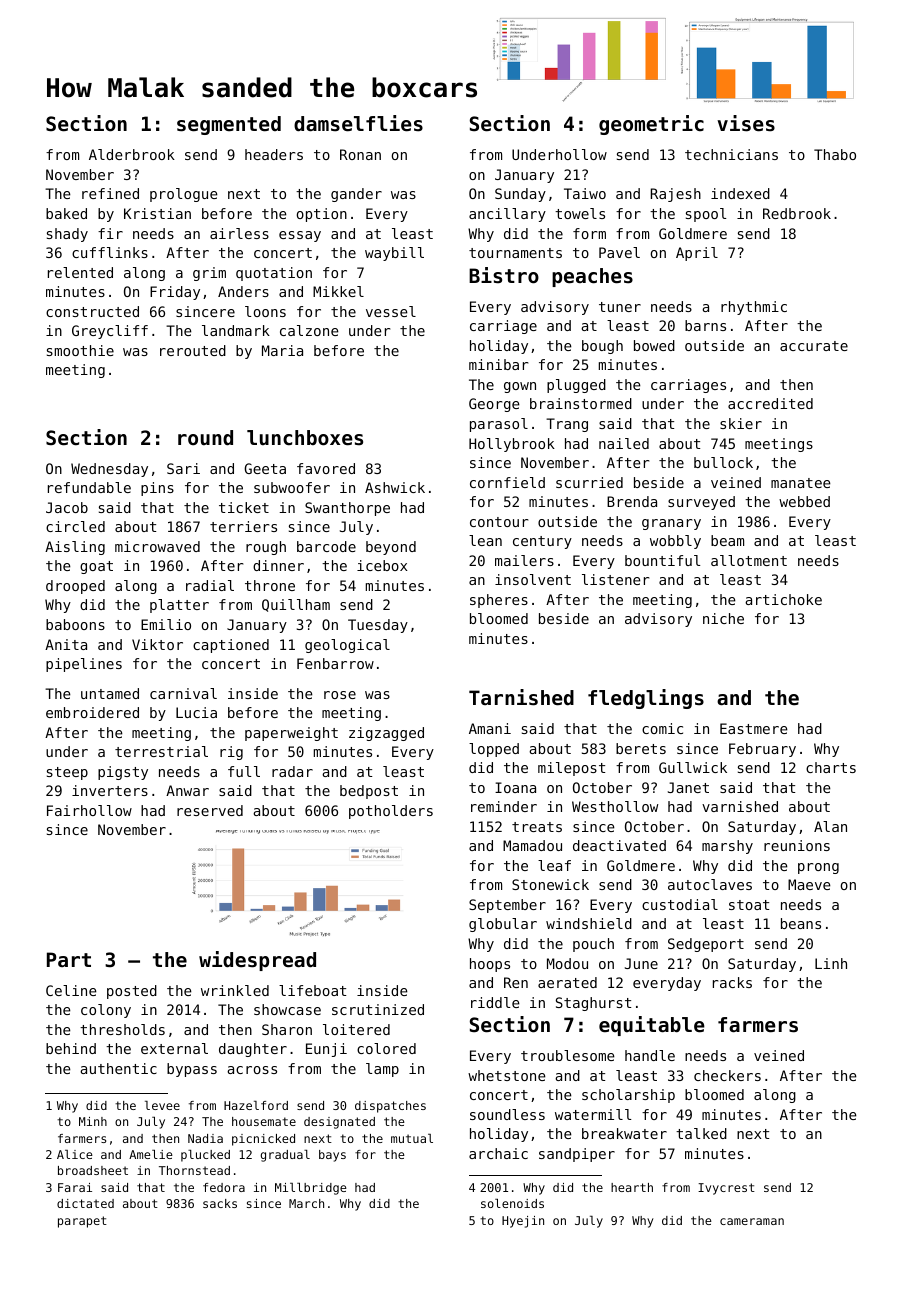  I want to click on Mamadou, so click(532, 845).
